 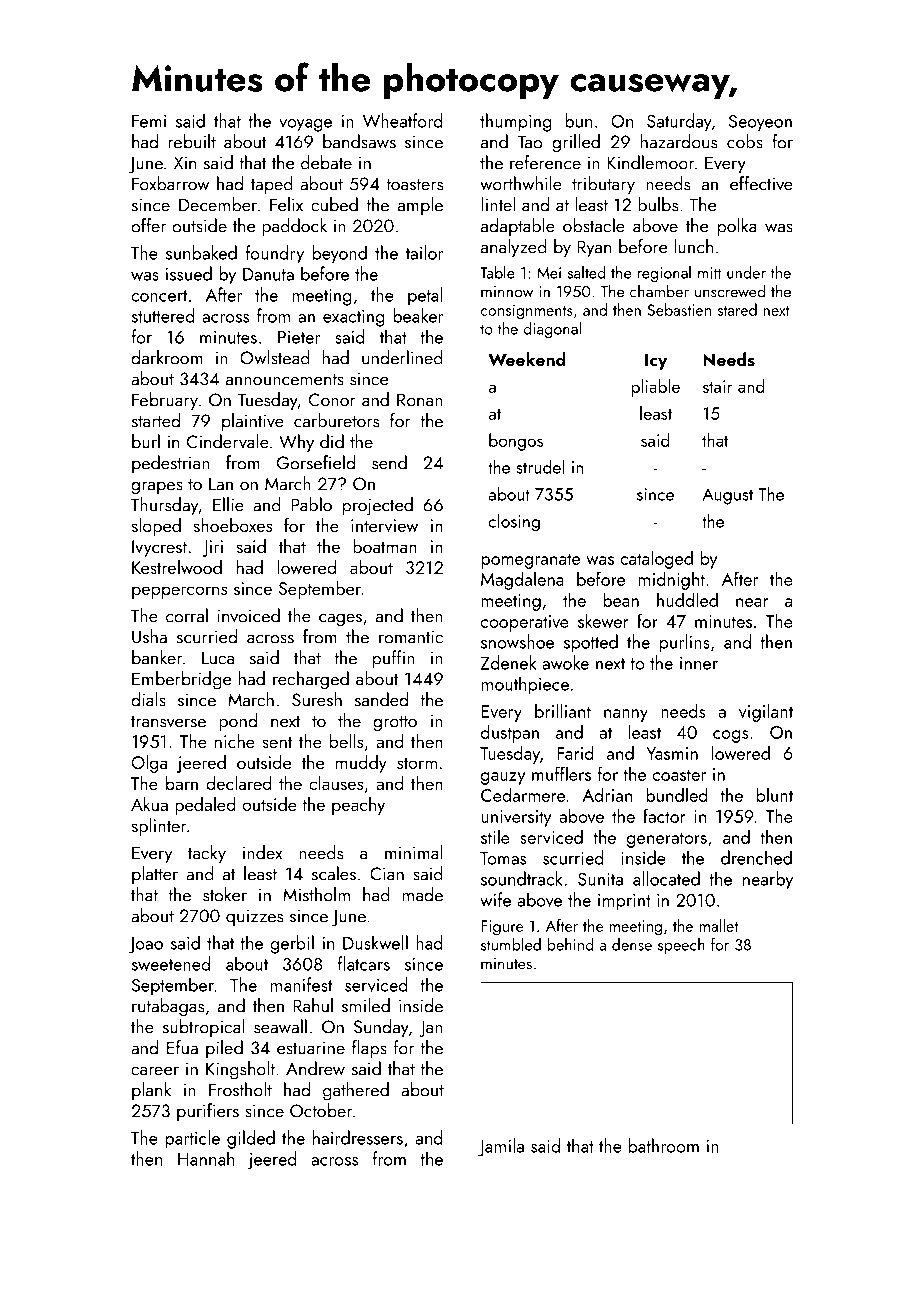 I want to click on nanny, so click(x=626, y=715).
